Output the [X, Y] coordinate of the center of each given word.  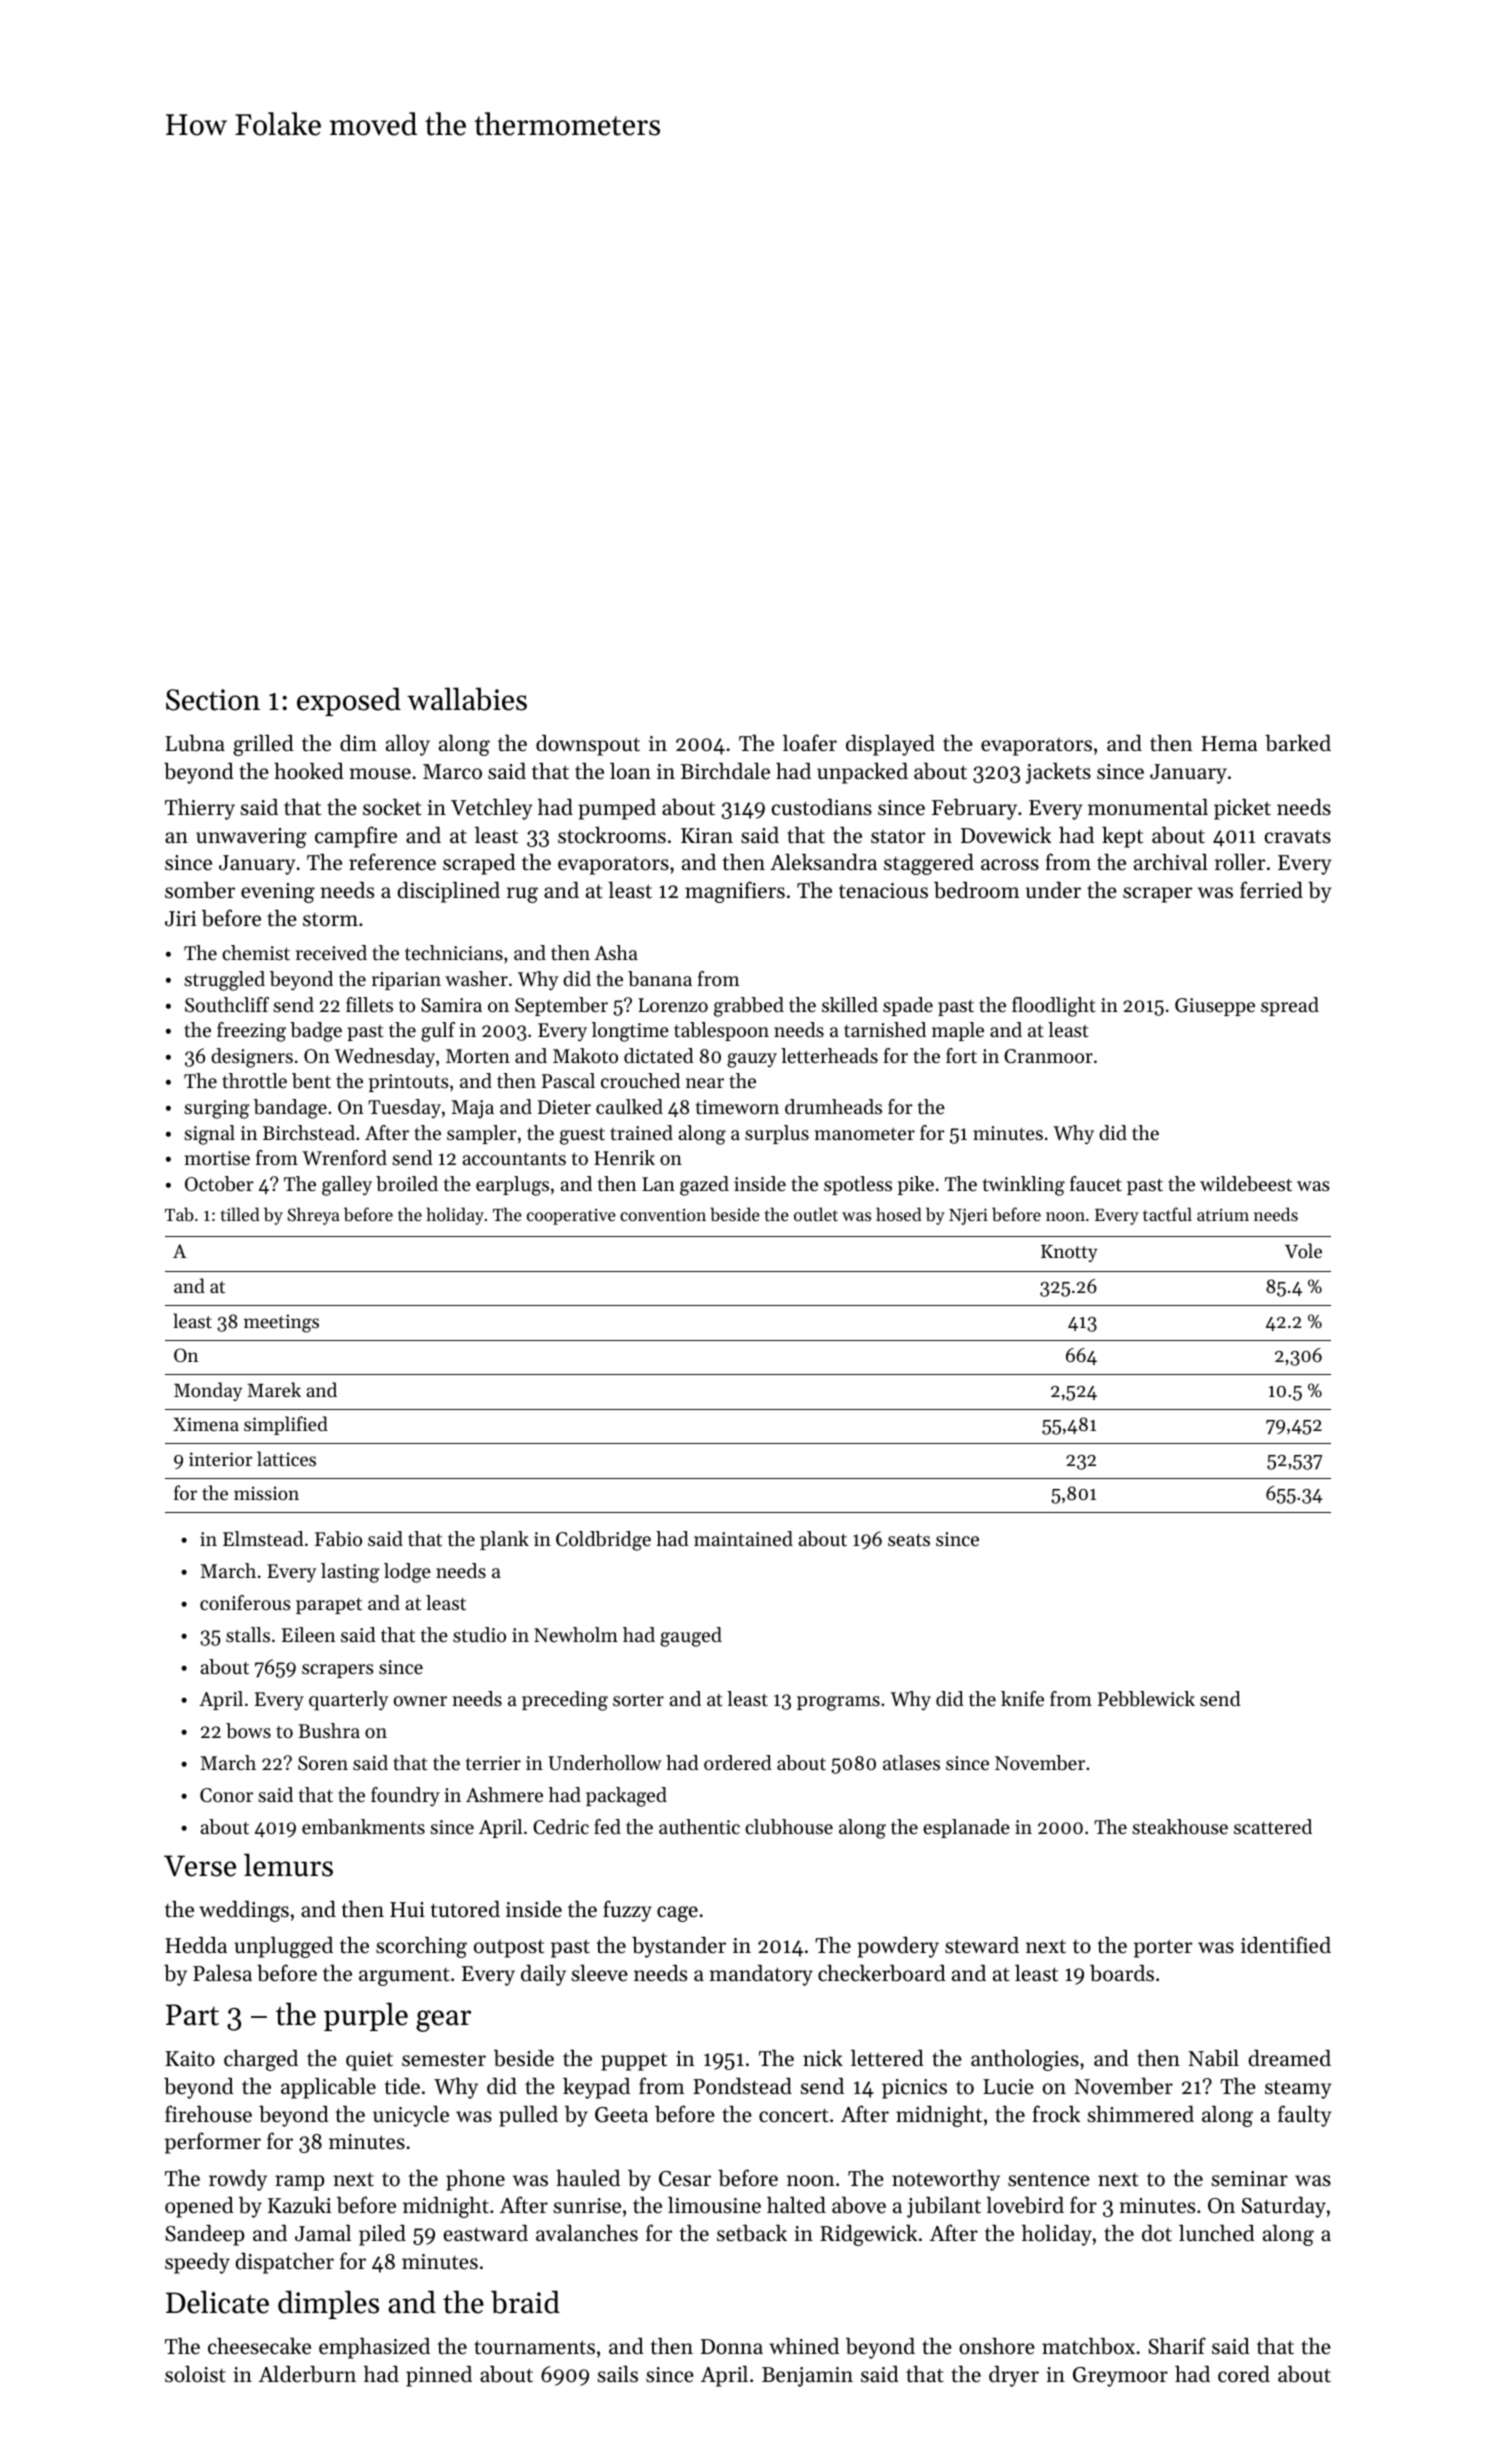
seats [909, 1540]
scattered [1273, 1827]
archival [1171, 862]
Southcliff [227, 1005]
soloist [195, 2374]
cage [677, 1914]
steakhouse [1180, 1827]
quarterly [348, 1701]
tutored [465, 1909]
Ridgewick [868, 2235]
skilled [850, 1005]
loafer [810, 743]
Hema [1229, 744]
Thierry [200, 809]
